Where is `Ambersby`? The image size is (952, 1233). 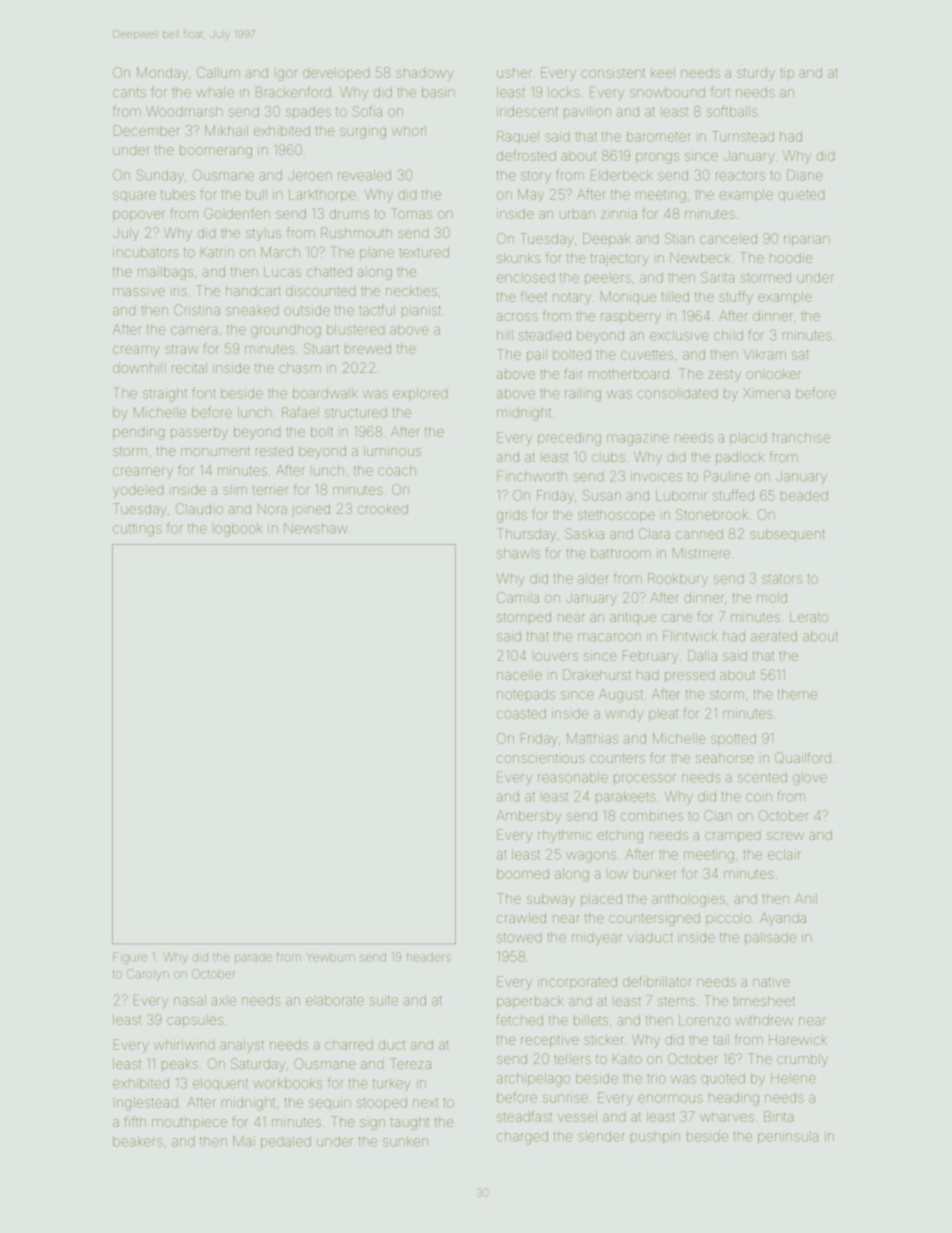
Ambersby is located at coordinates (528, 817).
